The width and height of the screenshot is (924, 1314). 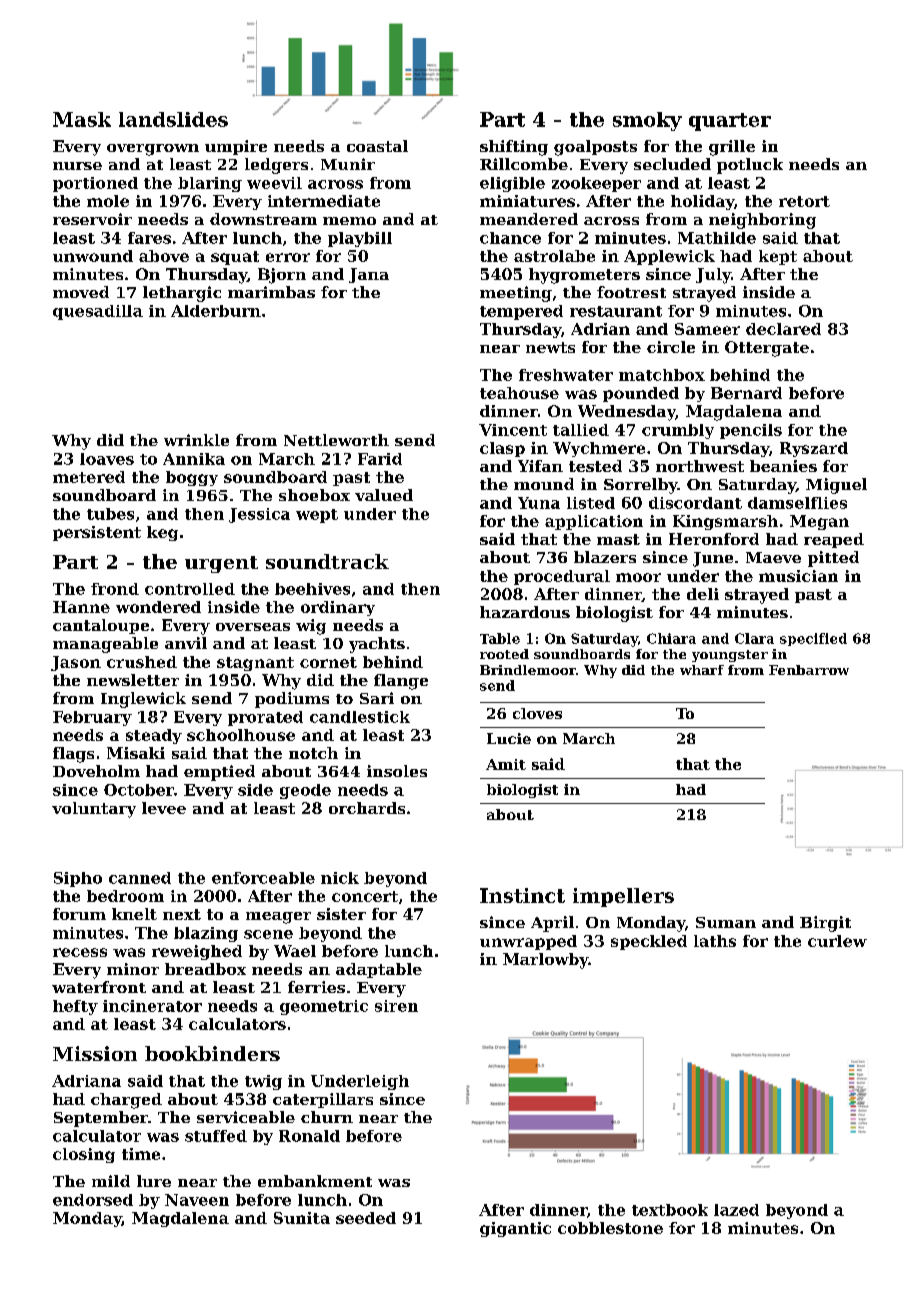 What do you see at coordinates (380, 459) in the screenshot?
I see `Farid` at bounding box center [380, 459].
